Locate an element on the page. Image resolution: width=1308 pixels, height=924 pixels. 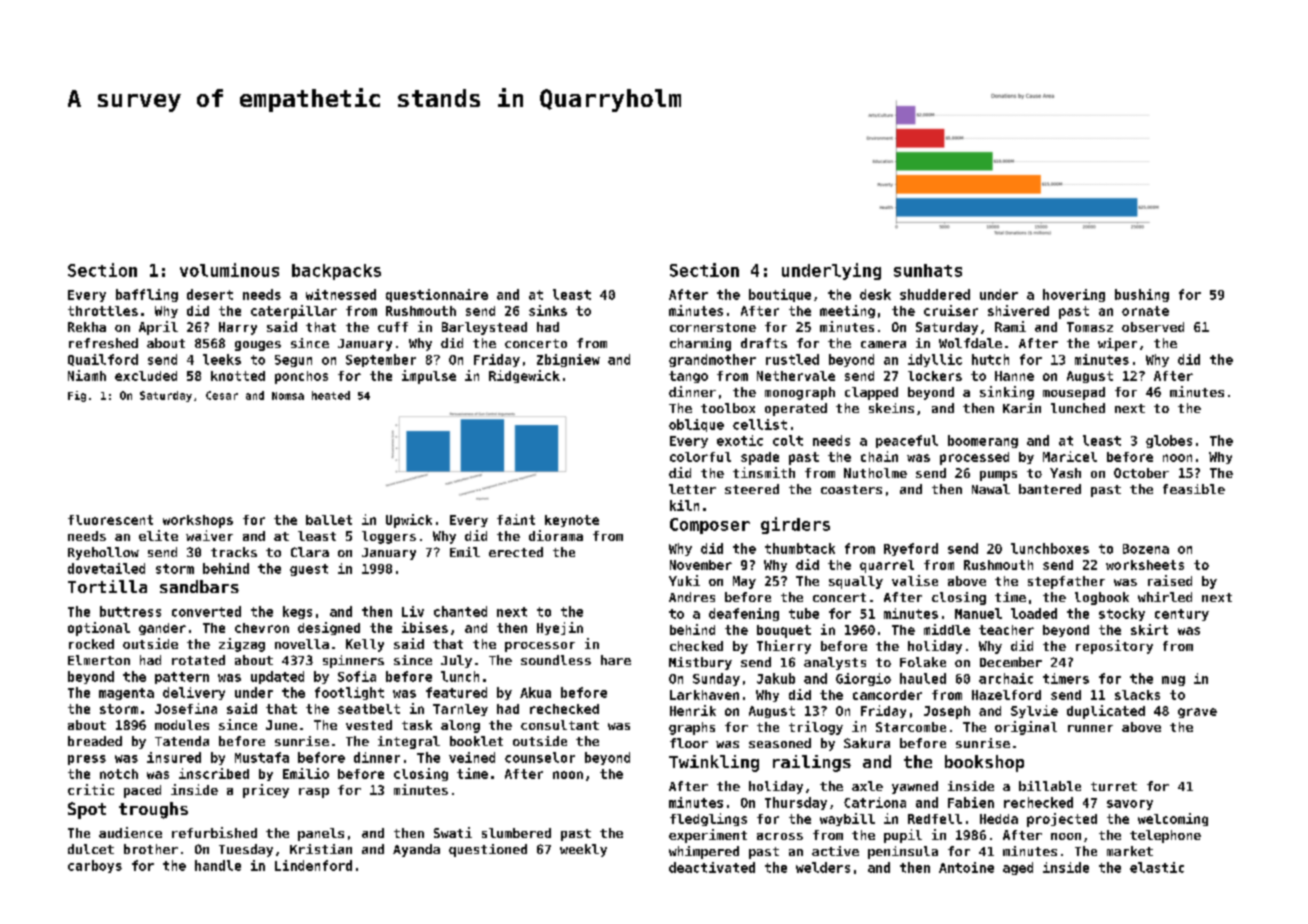
Larkhaven is located at coordinates (704, 695).
